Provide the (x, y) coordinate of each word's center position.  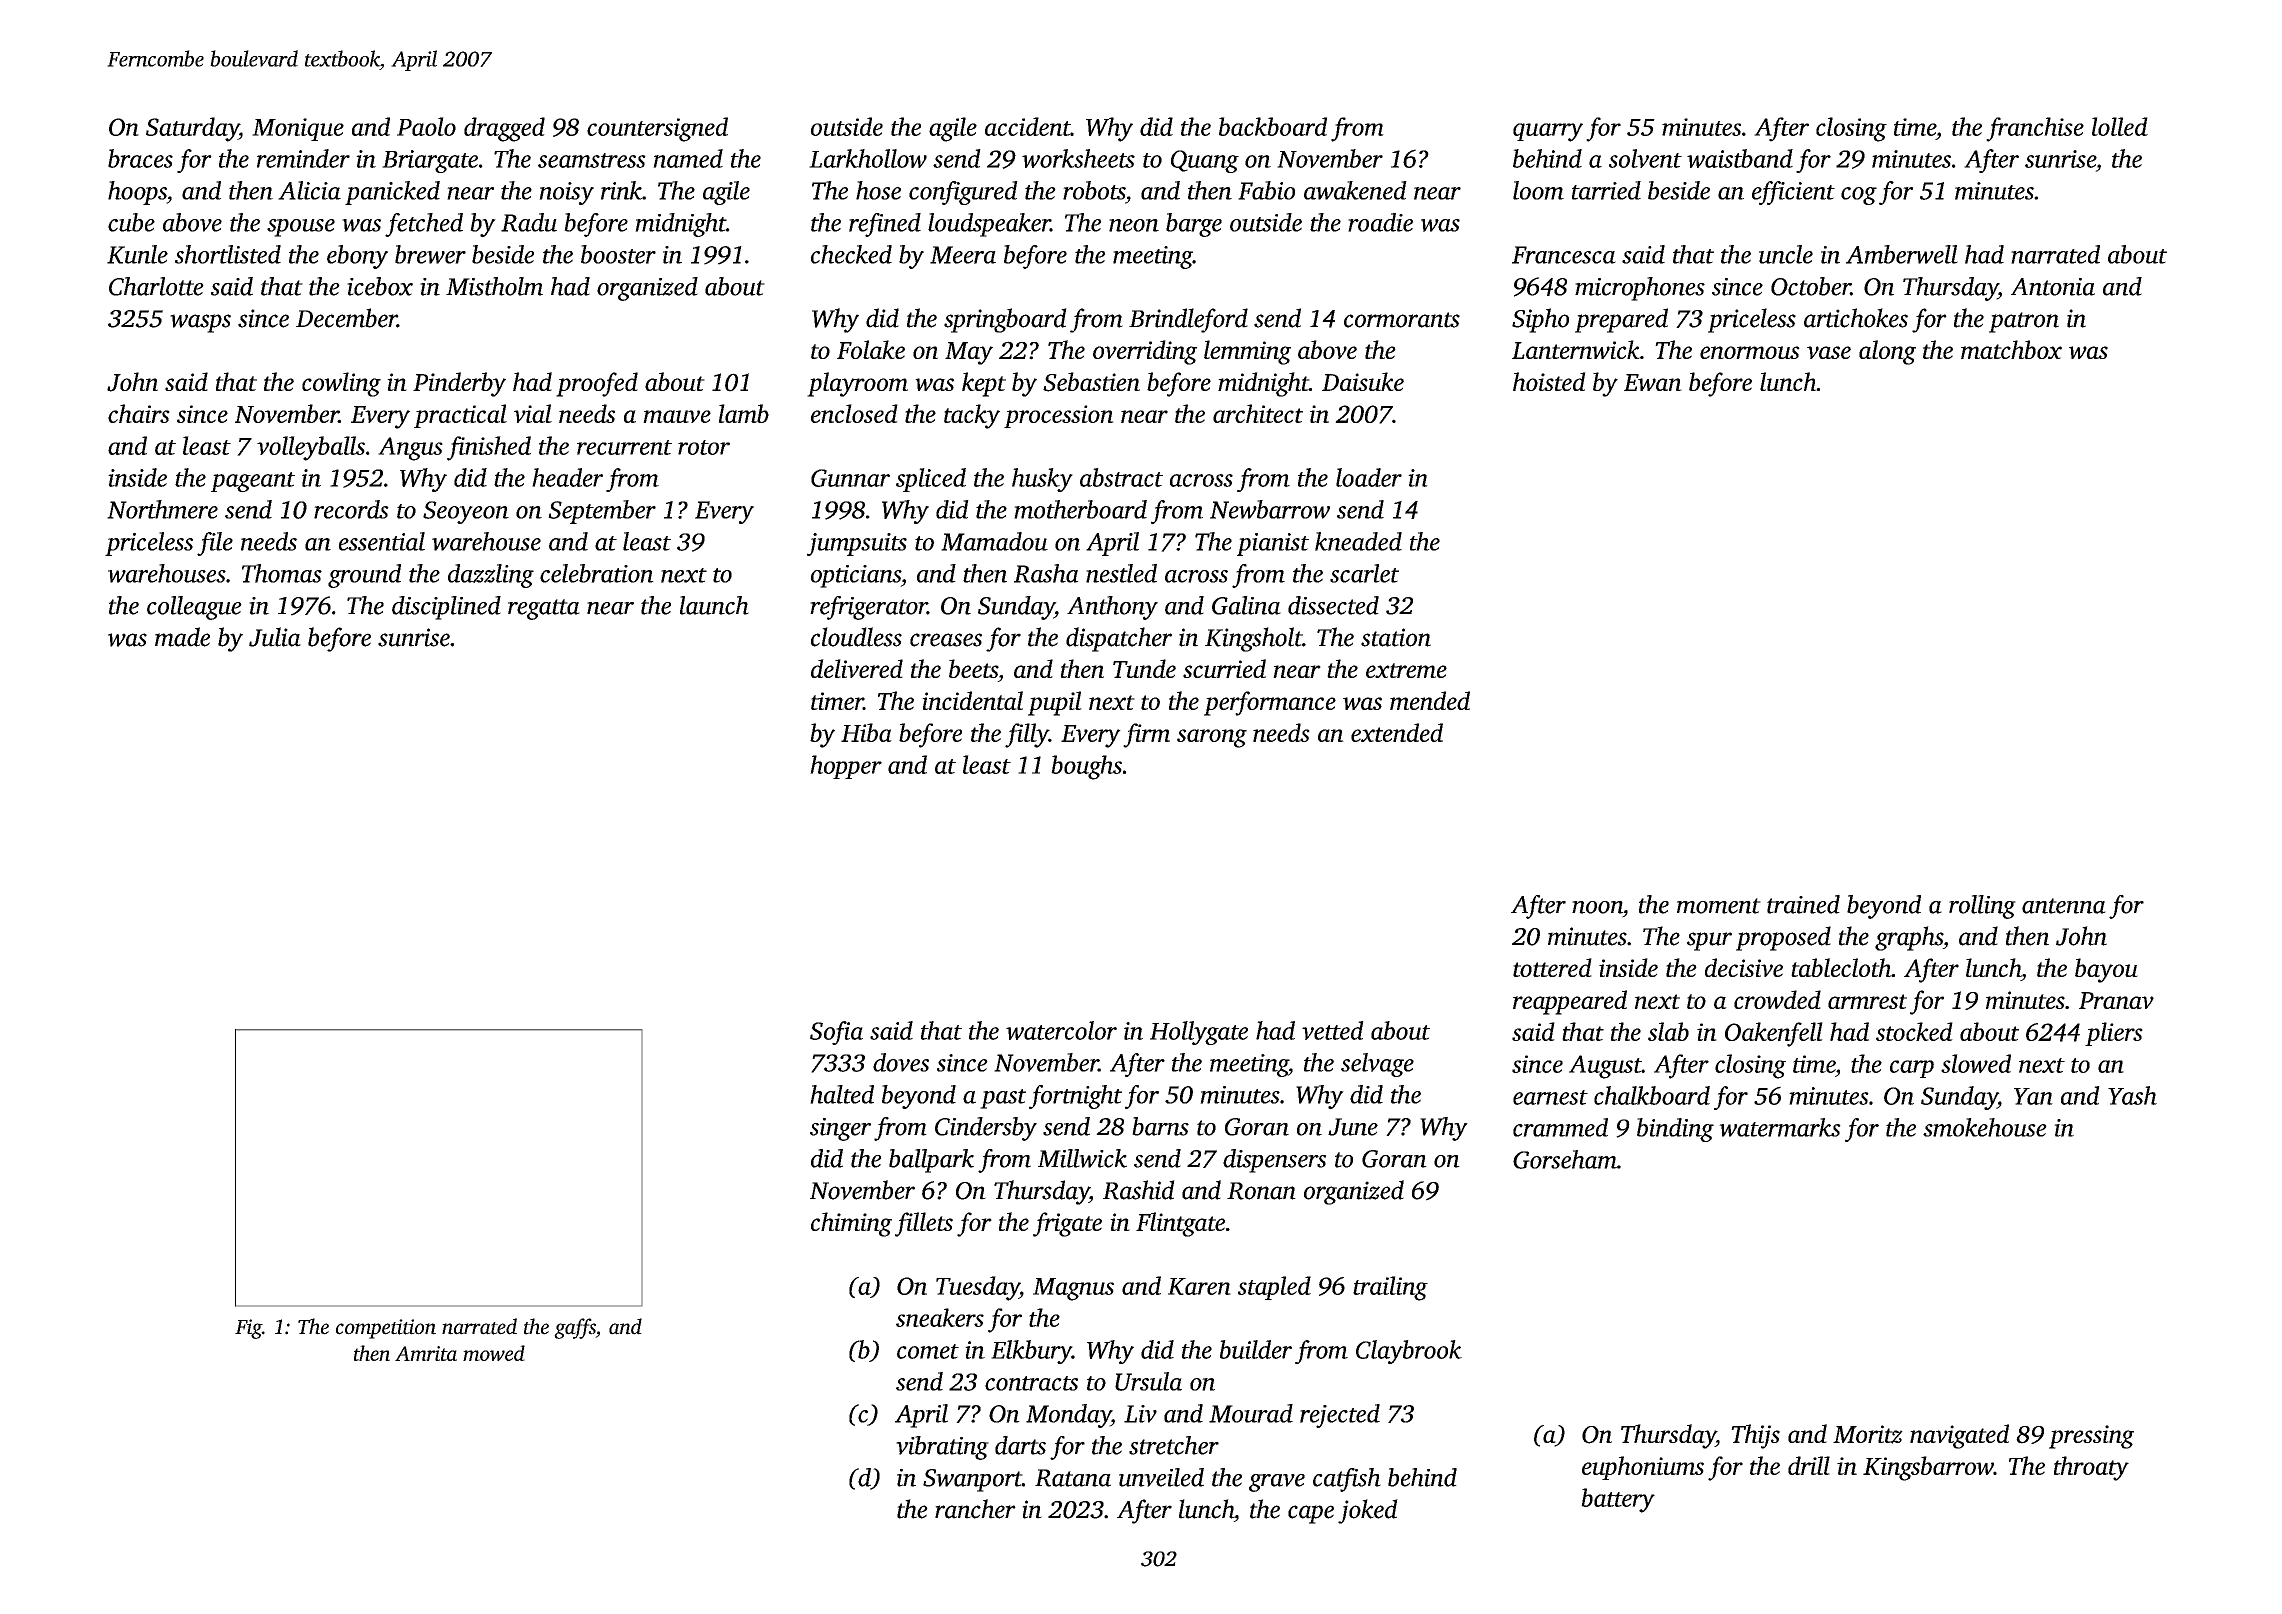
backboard (1273, 126)
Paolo (426, 126)
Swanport (972, 1480)
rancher (975, 1509)
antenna (2064, 906)
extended (1397, 732)
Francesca (1564, 255)
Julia (275, 637)
